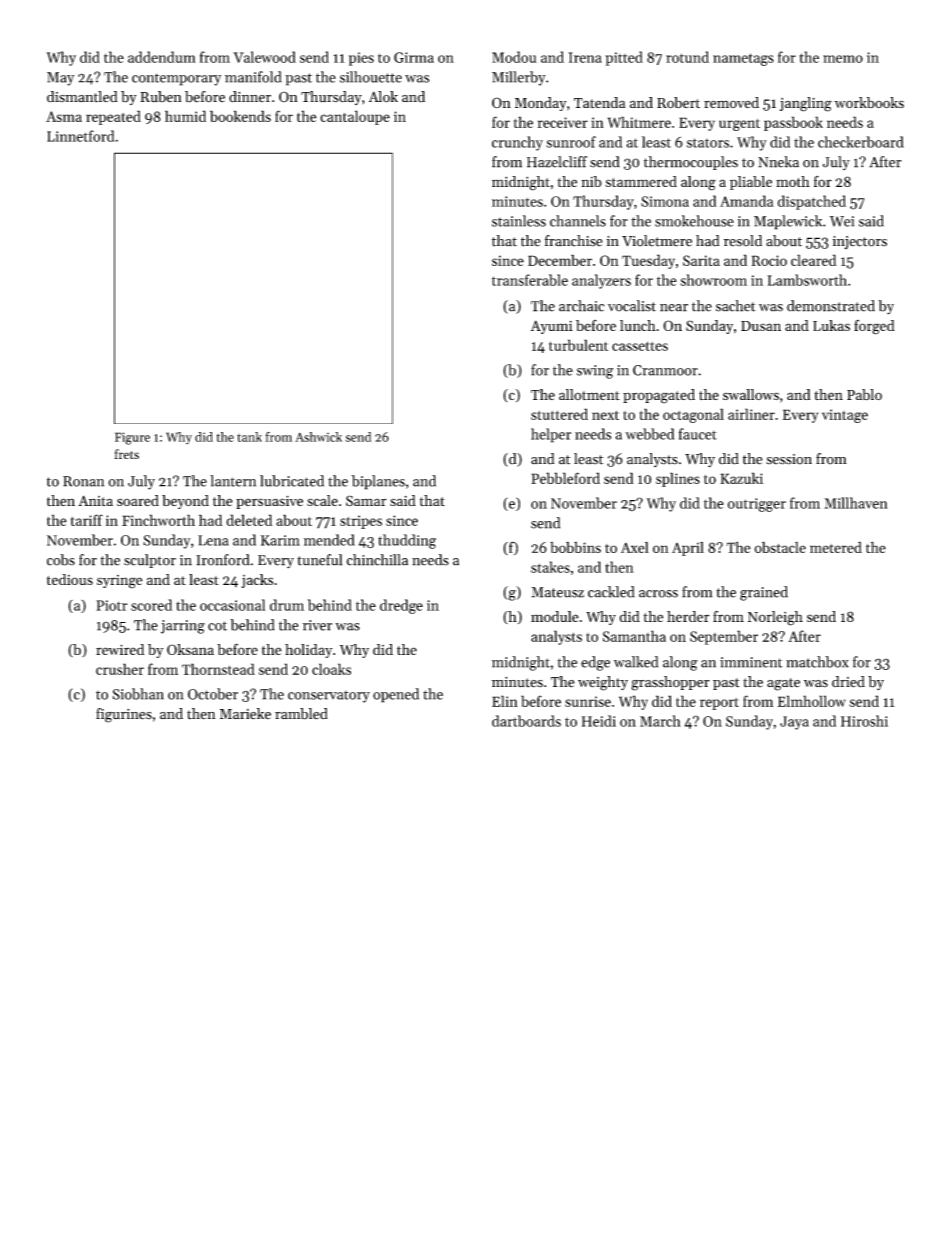 The image size is (952, 1233). What do you see at coordinates (794, 723) in the screenshot?
I see `Jaya` at bounding box center [794, 723].
